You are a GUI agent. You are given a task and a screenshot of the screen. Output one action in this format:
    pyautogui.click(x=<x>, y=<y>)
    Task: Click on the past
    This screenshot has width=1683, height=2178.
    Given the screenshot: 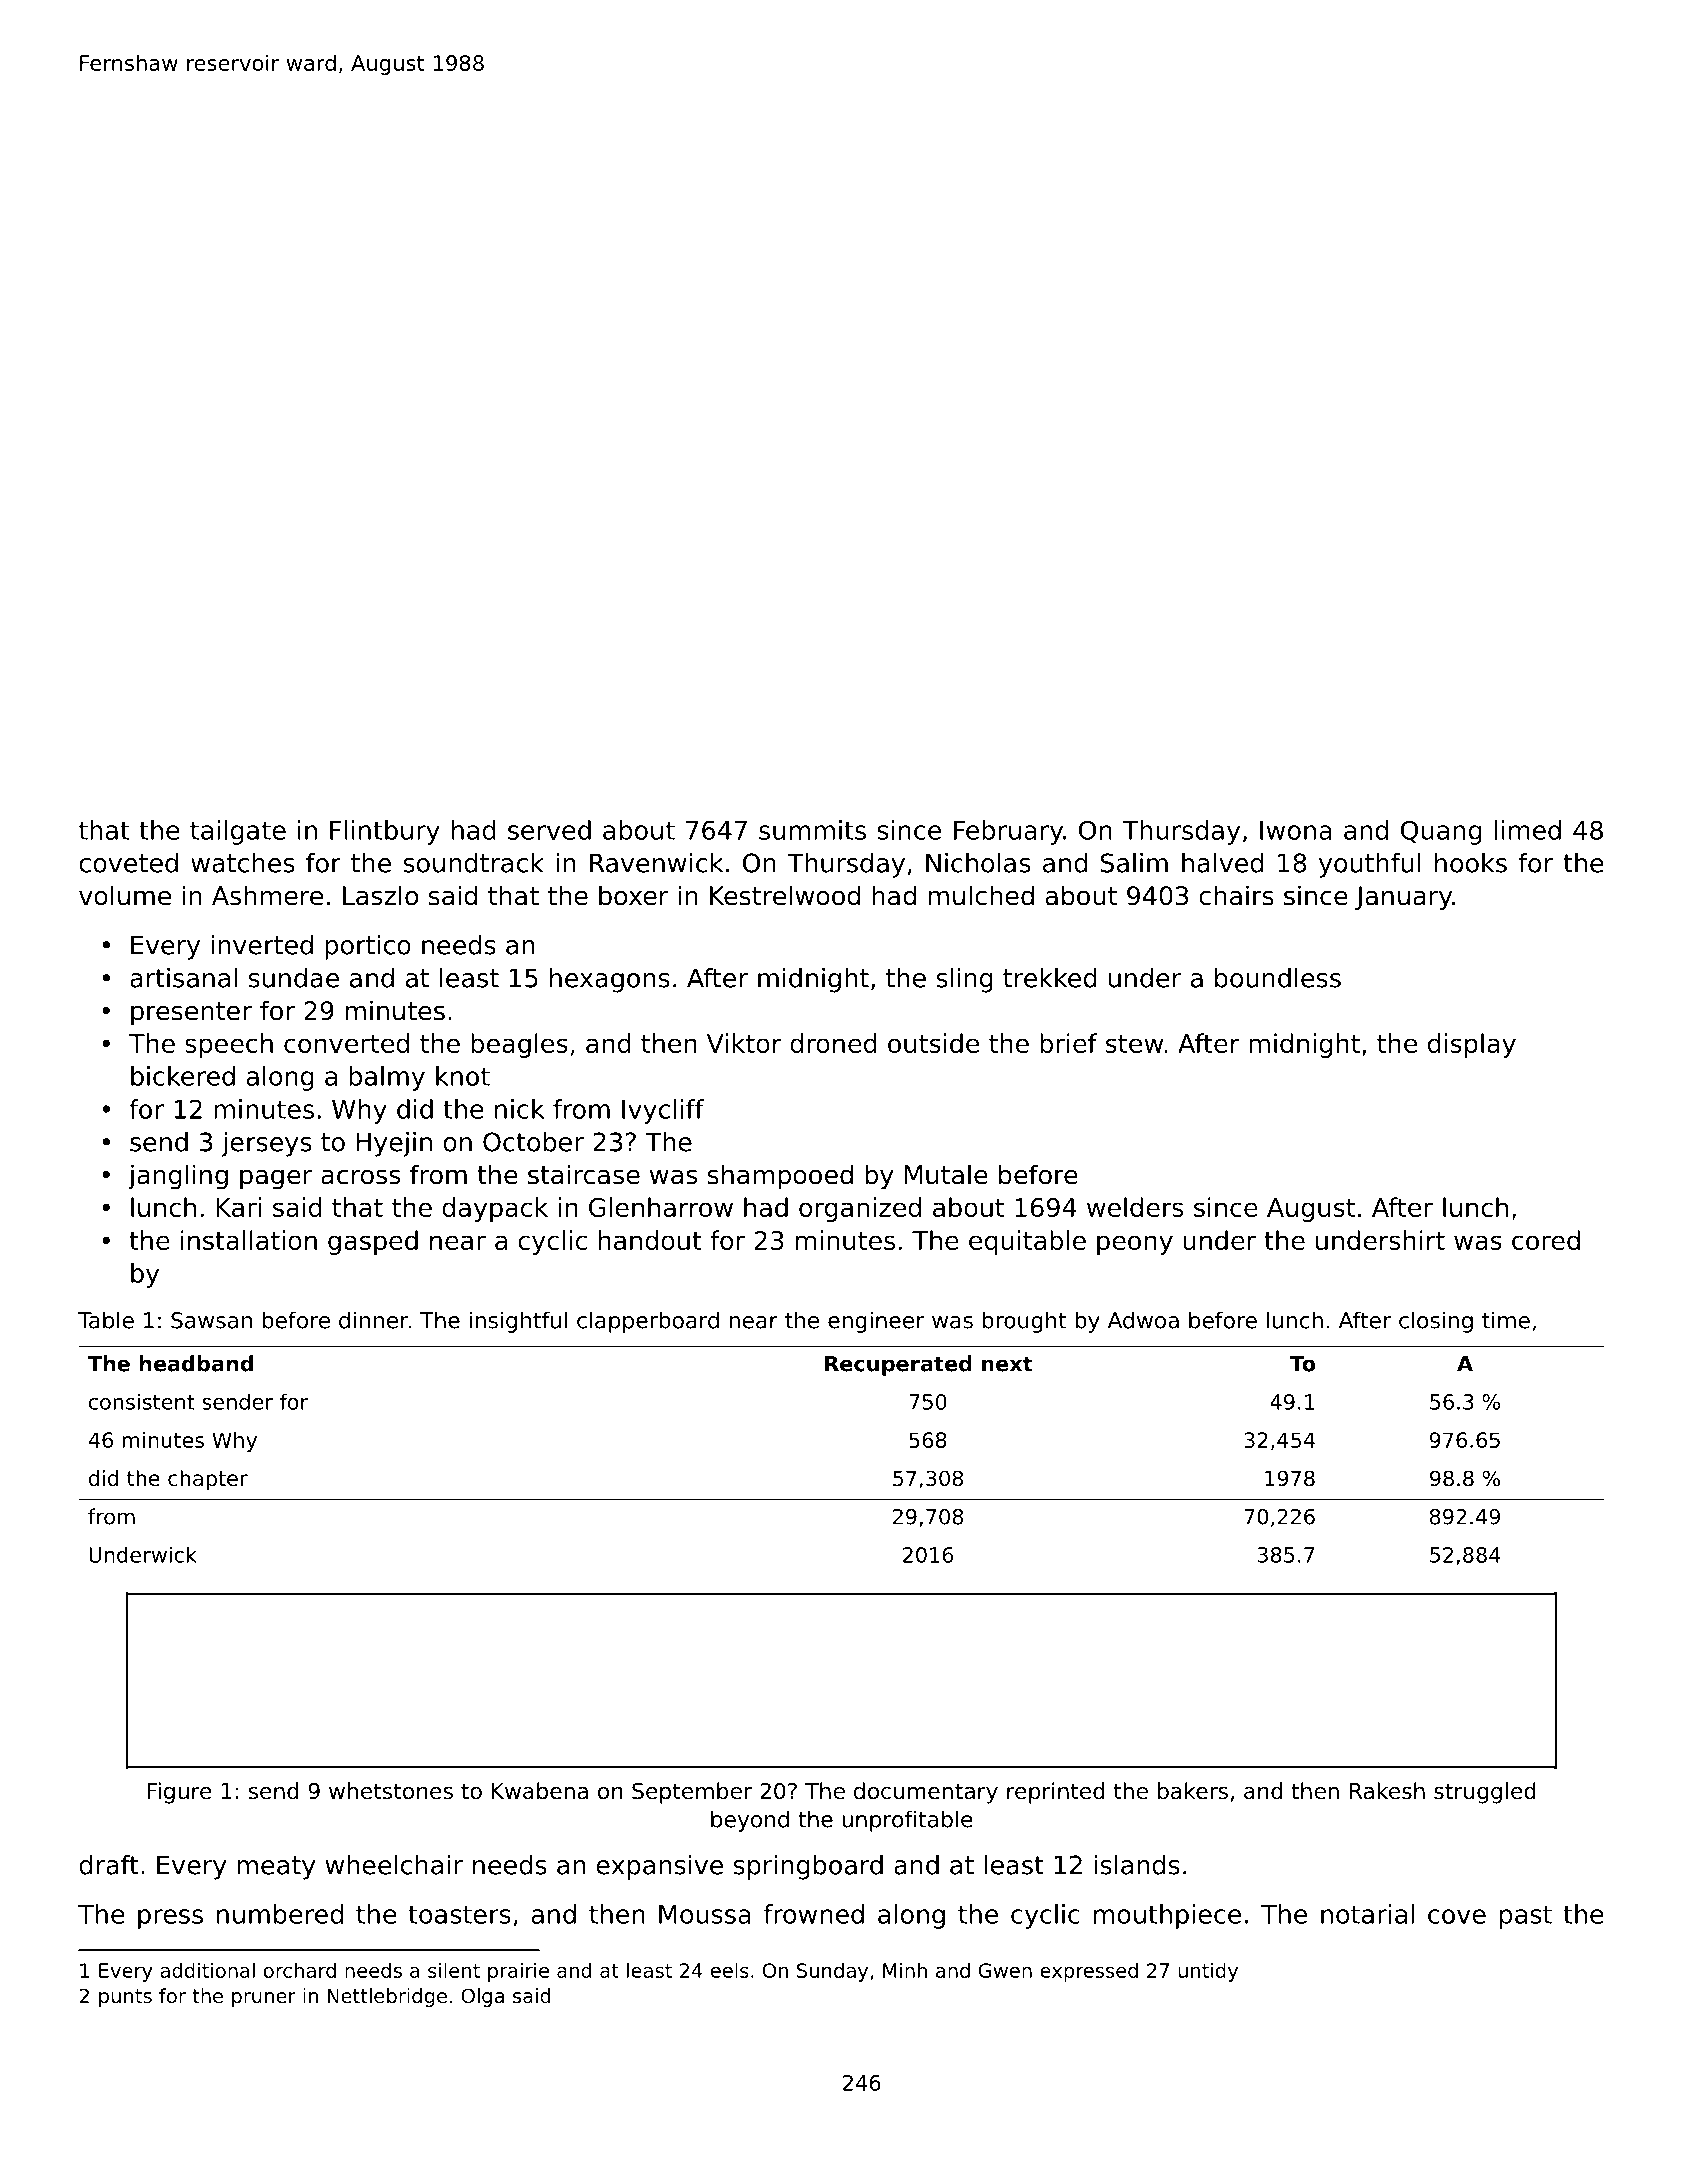 What is the action you would take?
    pyautogui.click(x=1526, y=1917)
